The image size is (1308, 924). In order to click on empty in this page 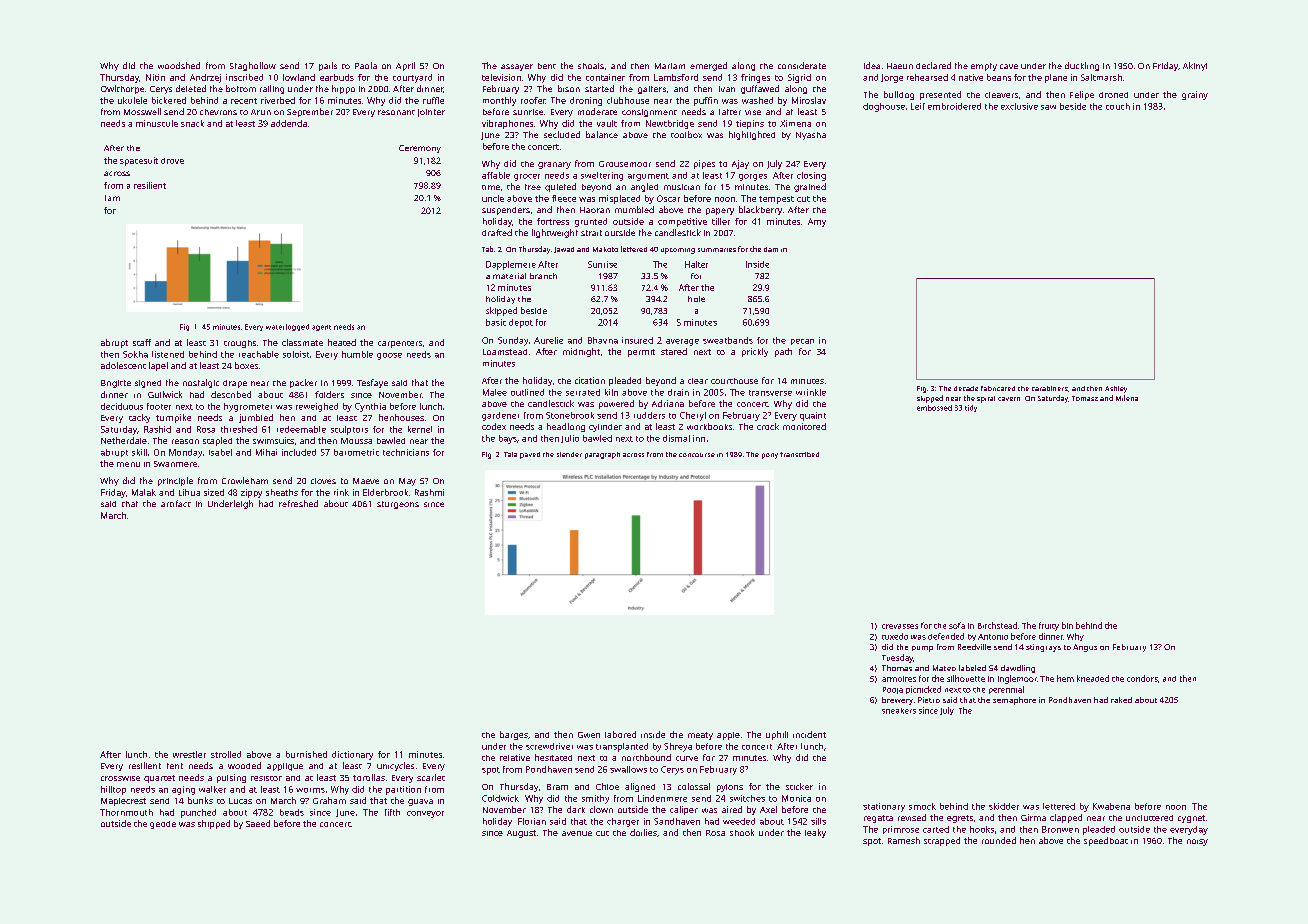, I will do `click(984, 67)`.
